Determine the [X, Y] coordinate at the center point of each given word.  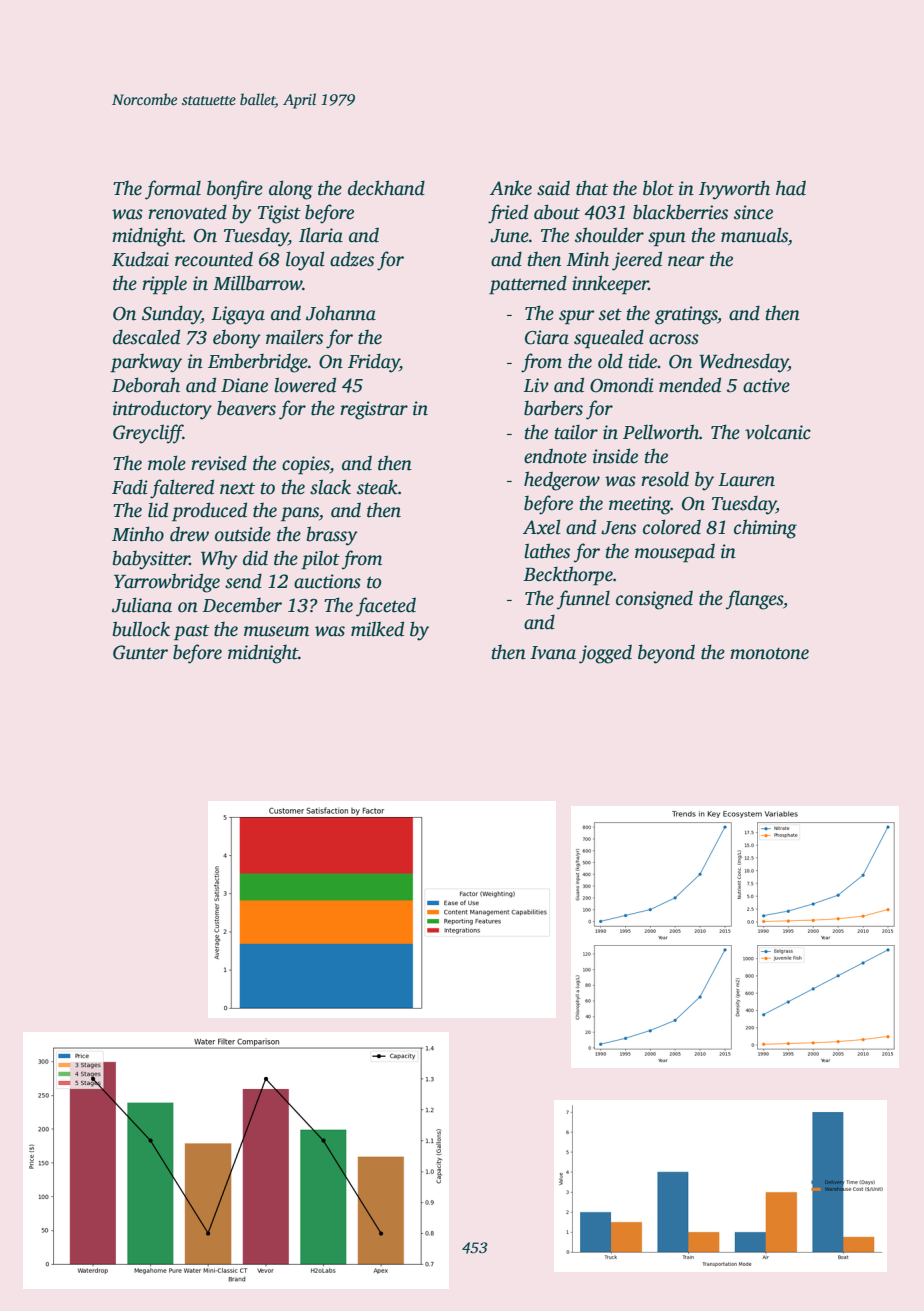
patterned [528, 285]
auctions [327, 581]
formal [173, 190]
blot [658, 188]
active [766, 385]
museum [276, 631]
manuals [754, 235]
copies [306, 465]
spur [577, 317]
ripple [164, 285]
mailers [294, 337]
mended [690, 385]
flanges [754, 600]
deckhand [386, 188]
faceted [386, 607]
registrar [374, 410]
